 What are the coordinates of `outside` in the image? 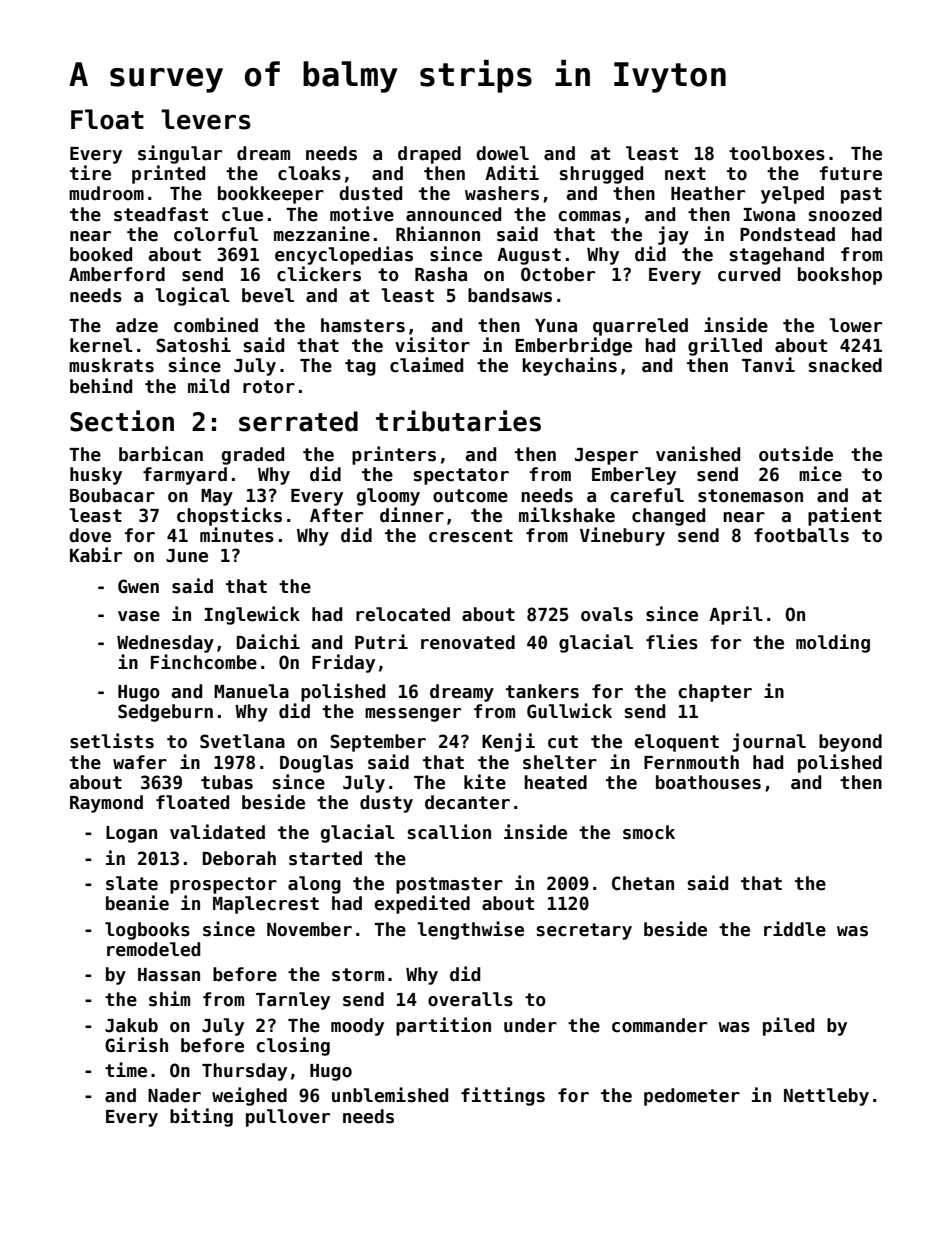 It's located at (796, 454).
